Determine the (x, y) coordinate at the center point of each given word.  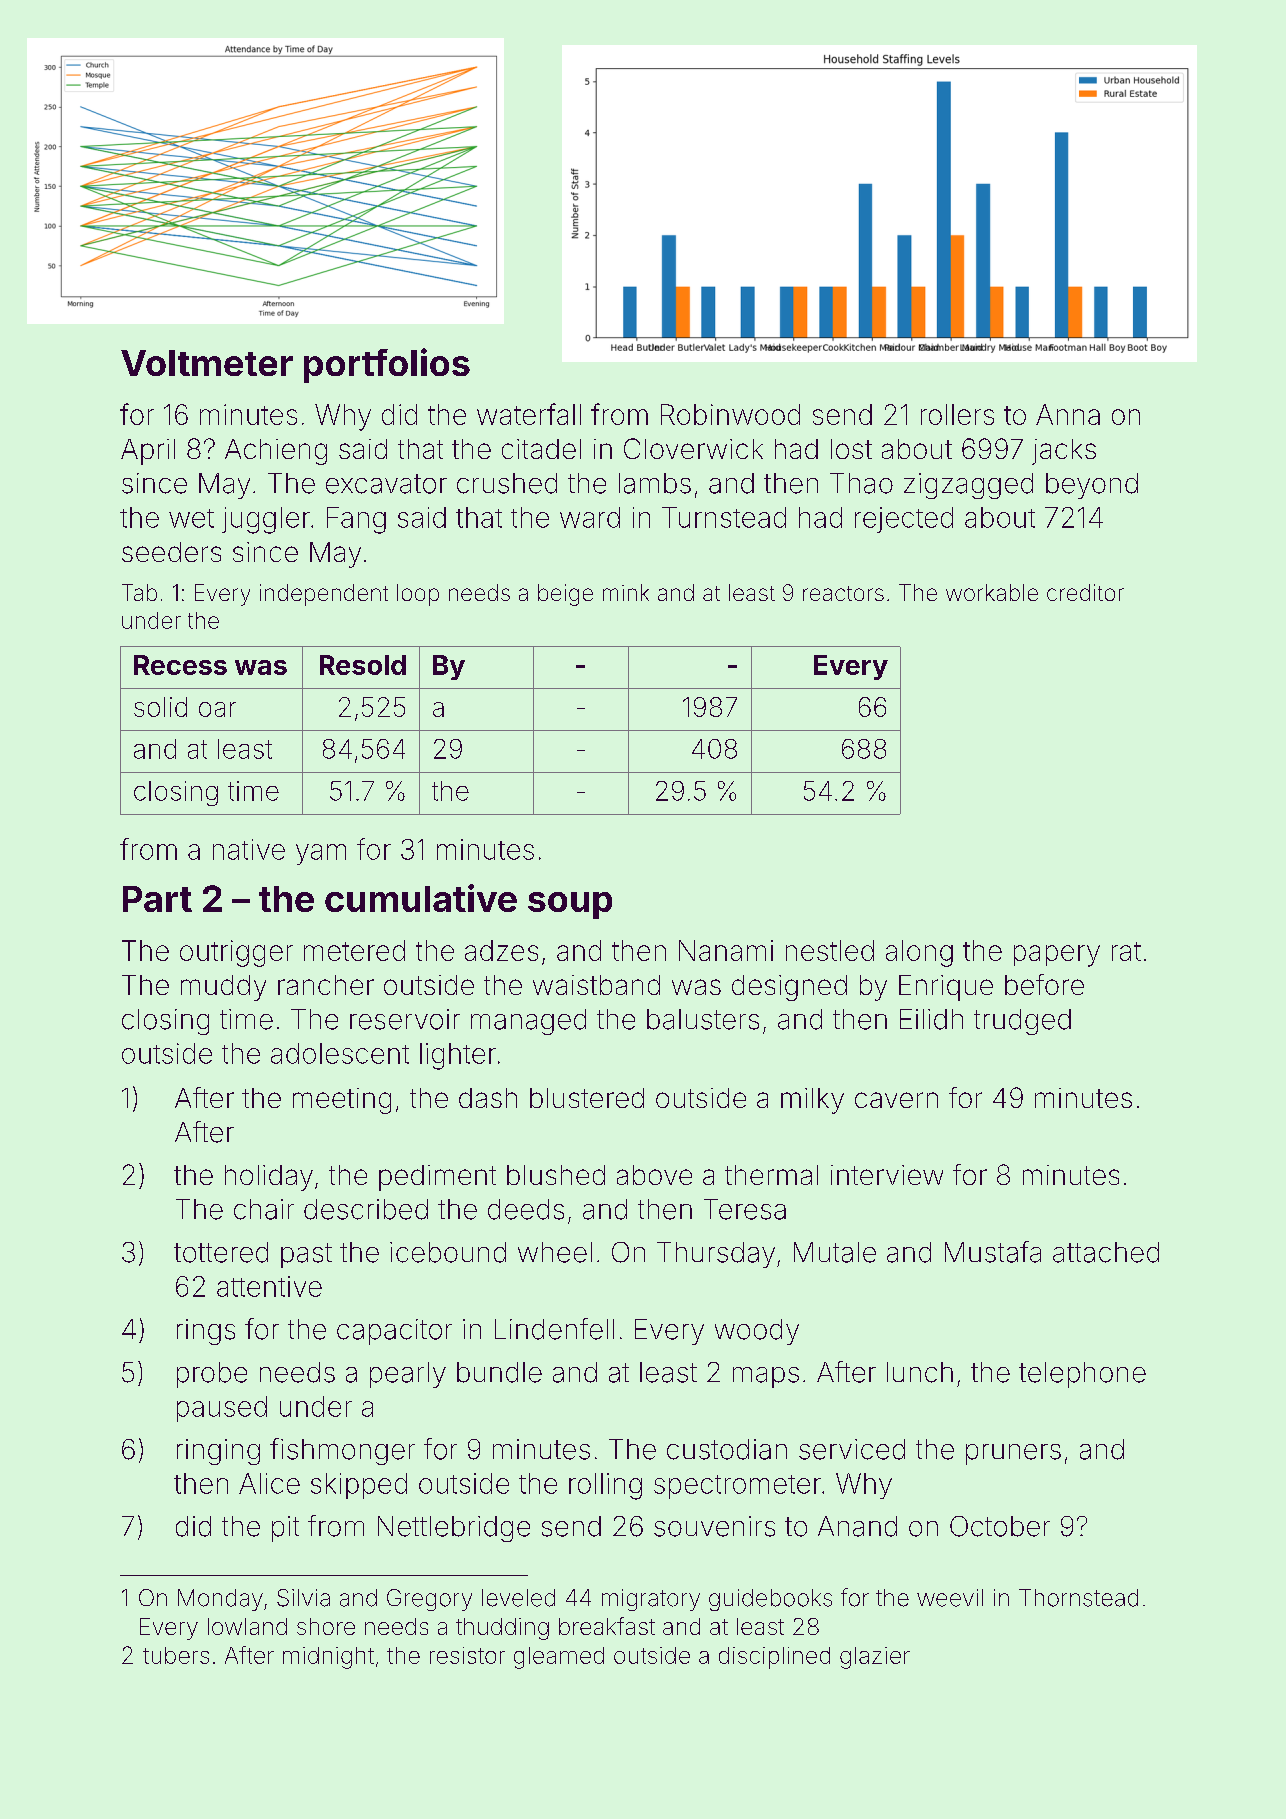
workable (992, 592)
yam (321, 854)
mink (626, 592)
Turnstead (724, 517)
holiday (269, 1178)
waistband (596, 985)
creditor (1085, 592)
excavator (386, 484)
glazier (875, 1658)
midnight (328, 1658)
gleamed (559, 1658)
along (919, 953)
